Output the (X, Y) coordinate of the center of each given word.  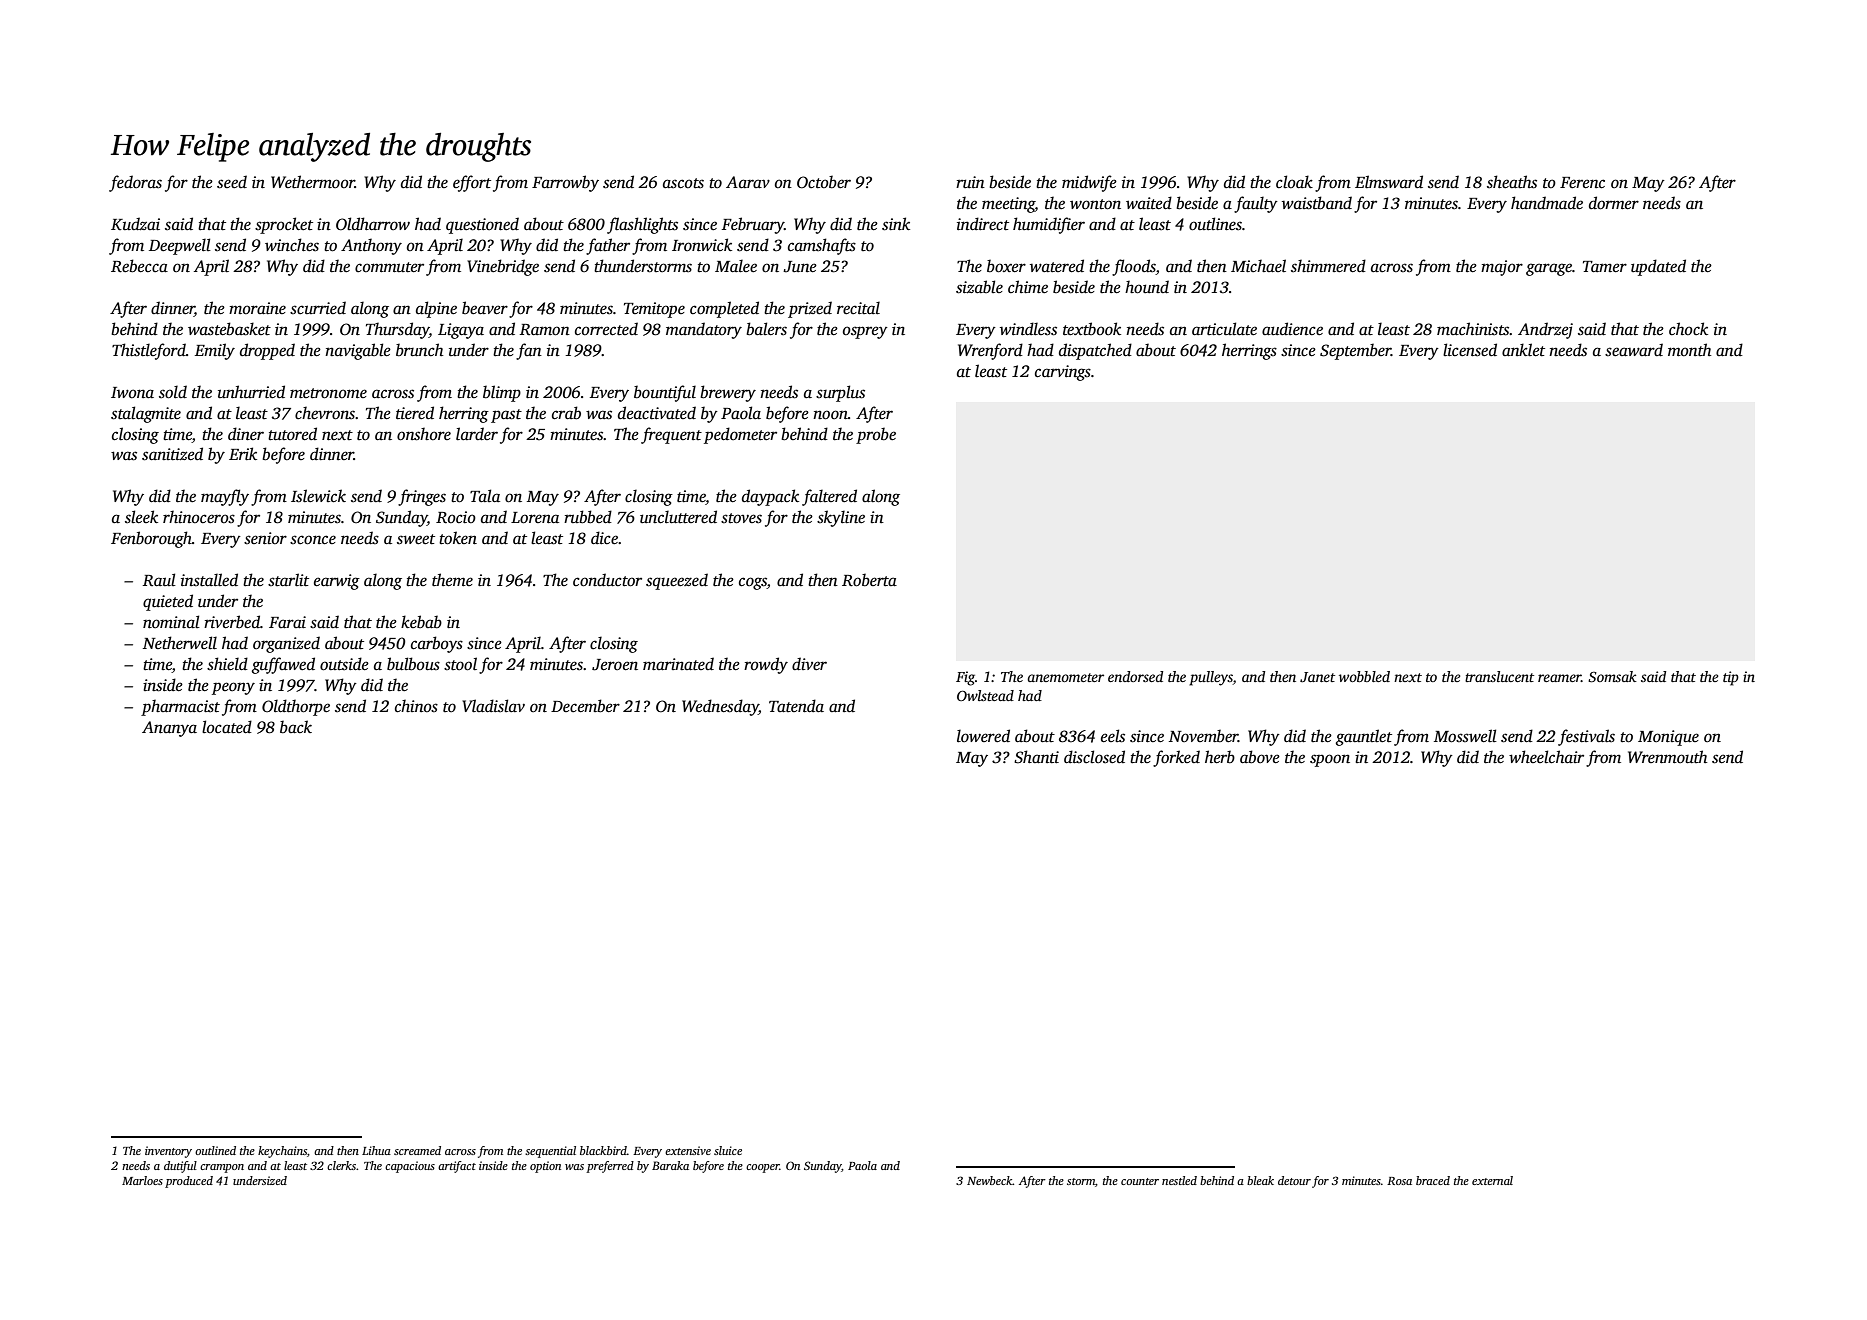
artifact (457, 1167)
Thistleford (149, 351)
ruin (970, 182)
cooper (763, 1168)
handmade (1547, 203)
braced (1433, 1180)
